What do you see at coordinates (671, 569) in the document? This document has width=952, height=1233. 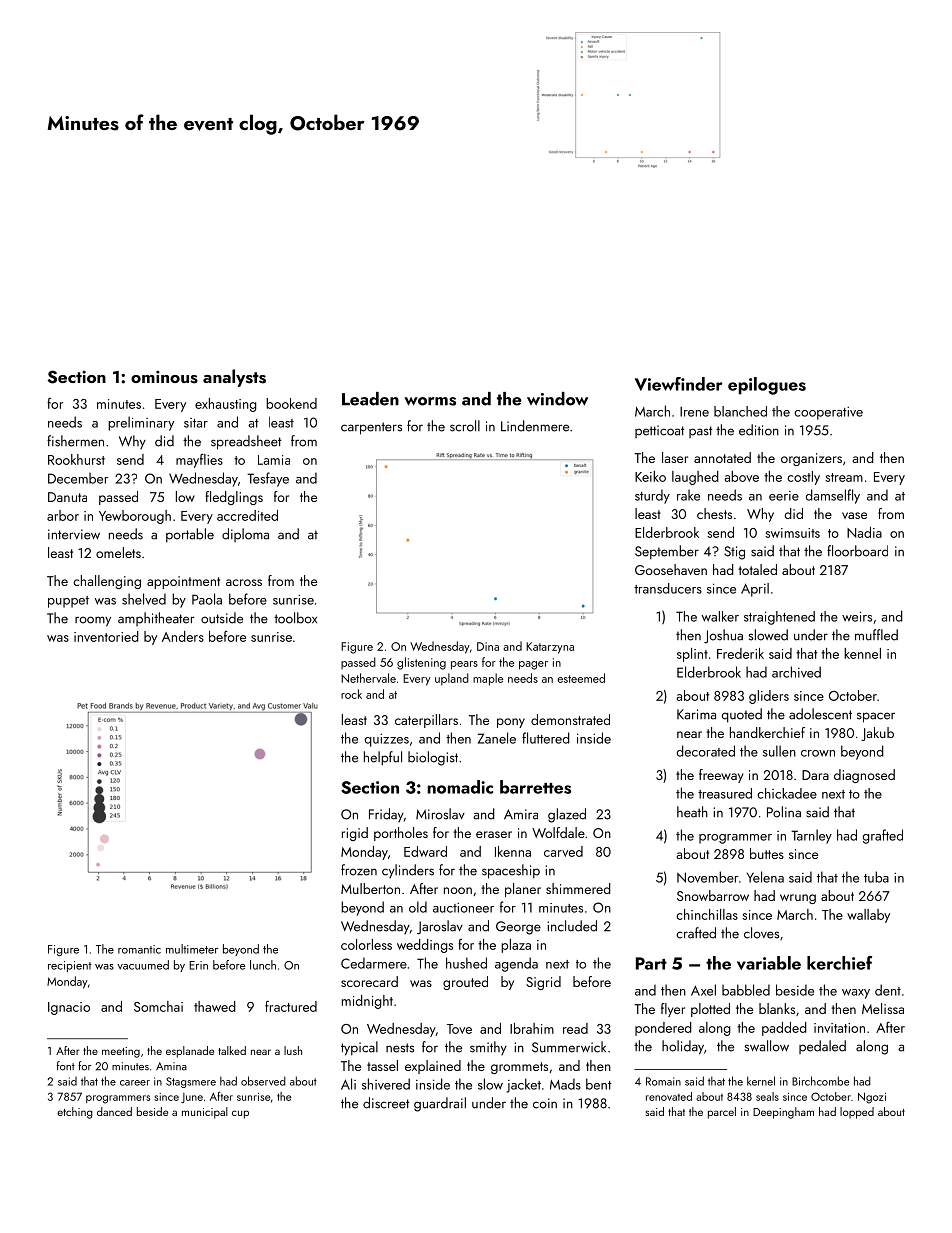 I see `Goosehaven` at bounding box center [671, 569].
